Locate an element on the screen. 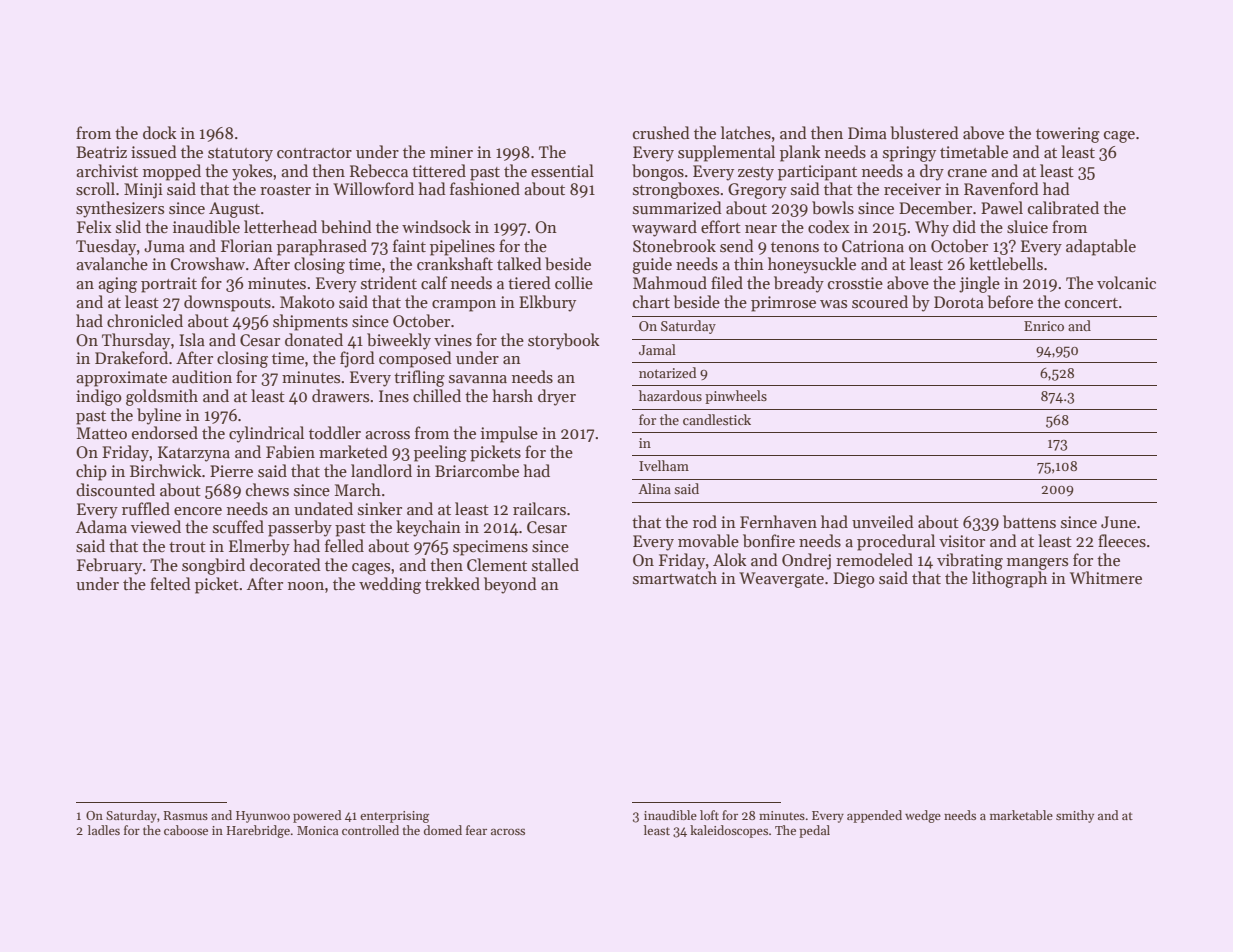 The height and width of the screenshot is (952, 1233). Briarcombe is located at coordinates (477, 470).
